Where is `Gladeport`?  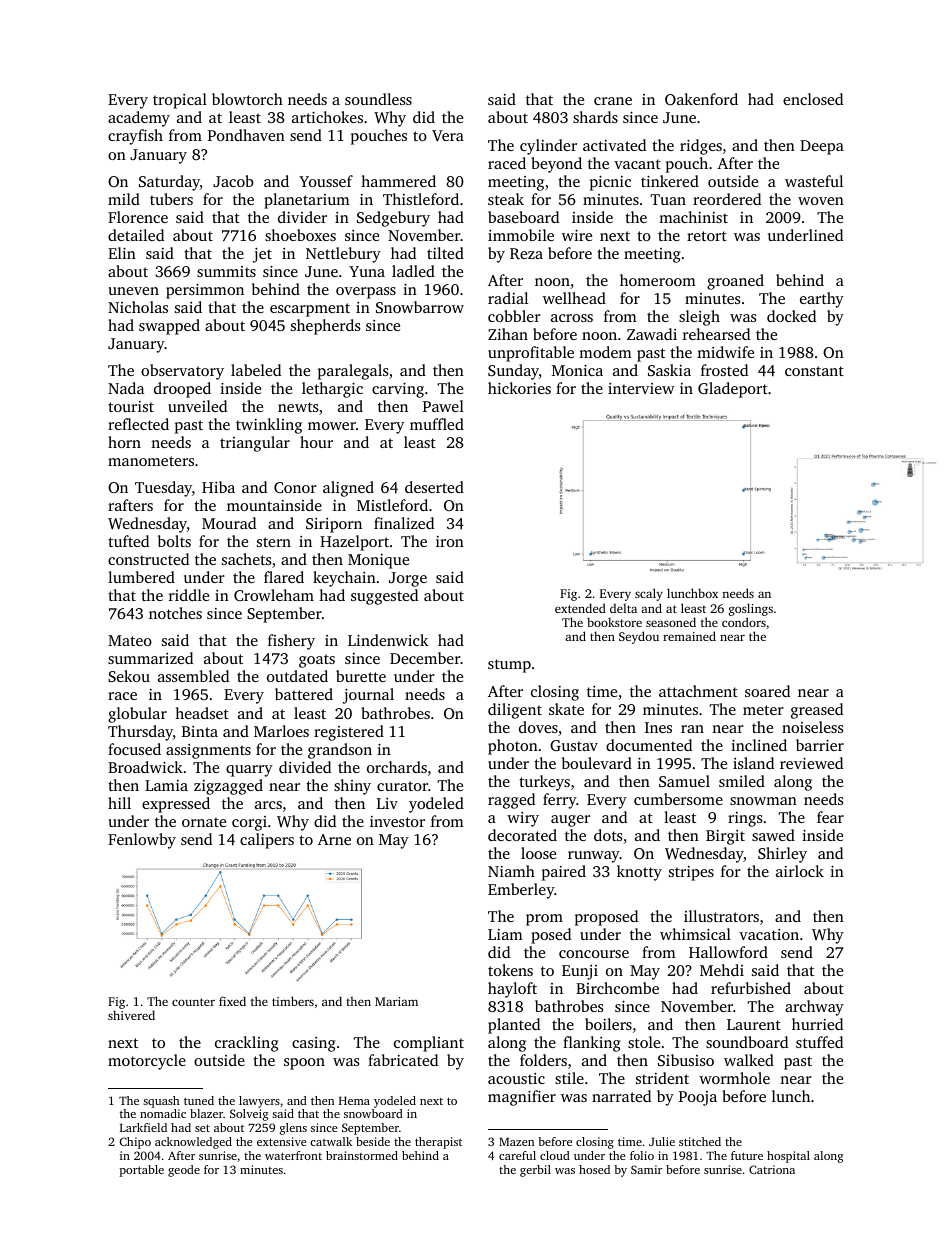 Gladeport is located at coordinates (733, 390).
